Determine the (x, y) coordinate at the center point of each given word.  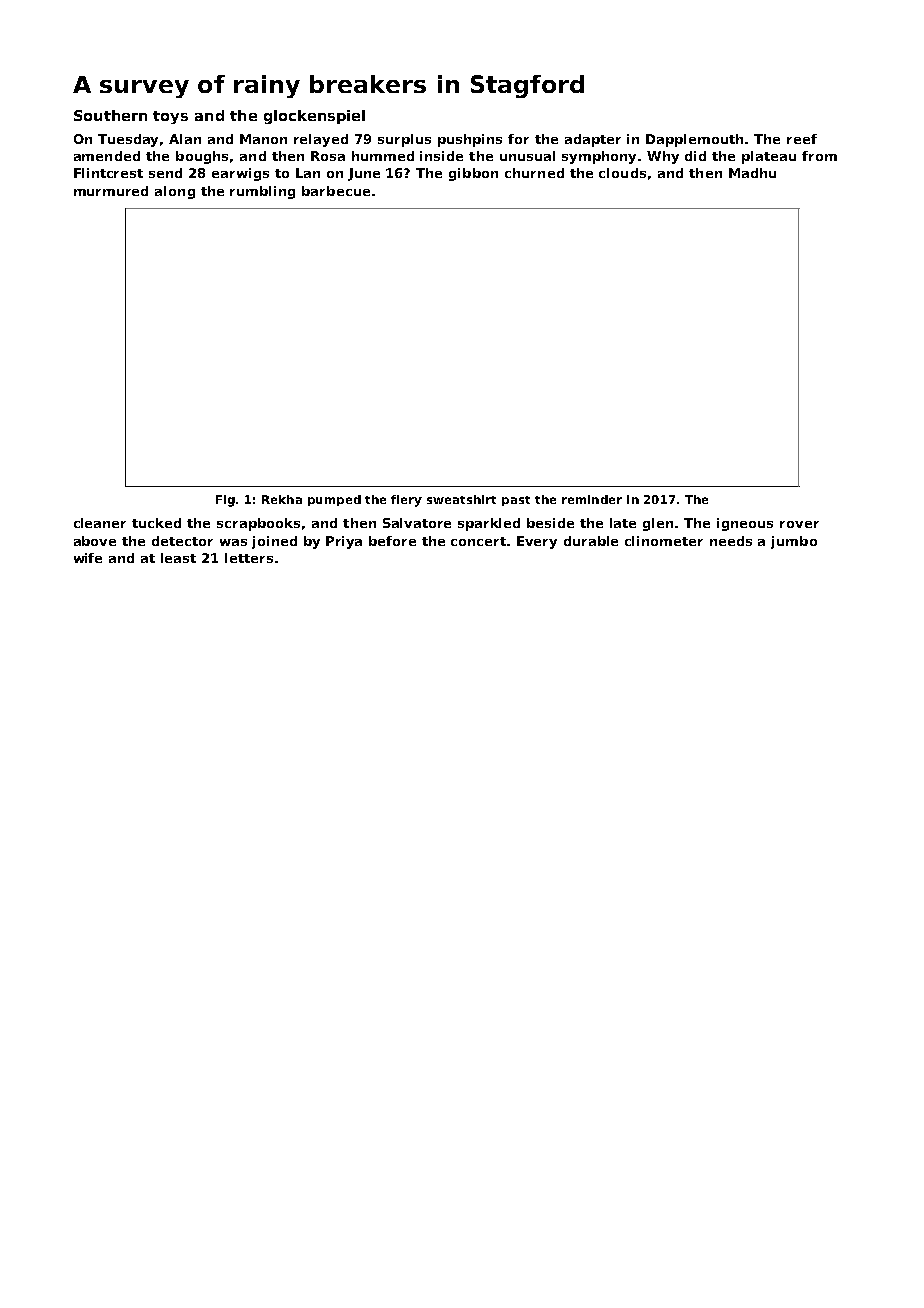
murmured (111, 191)
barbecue (336, 191)
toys (170, 117)
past (516, 501)
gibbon (473, 174)
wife (88, 558)
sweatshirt (461, 499)
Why (663, 157)
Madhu (752, 173)
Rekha (282, 499)
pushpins (470, 140)
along (175, 192)
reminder (592, 499)
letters (249, 558)
